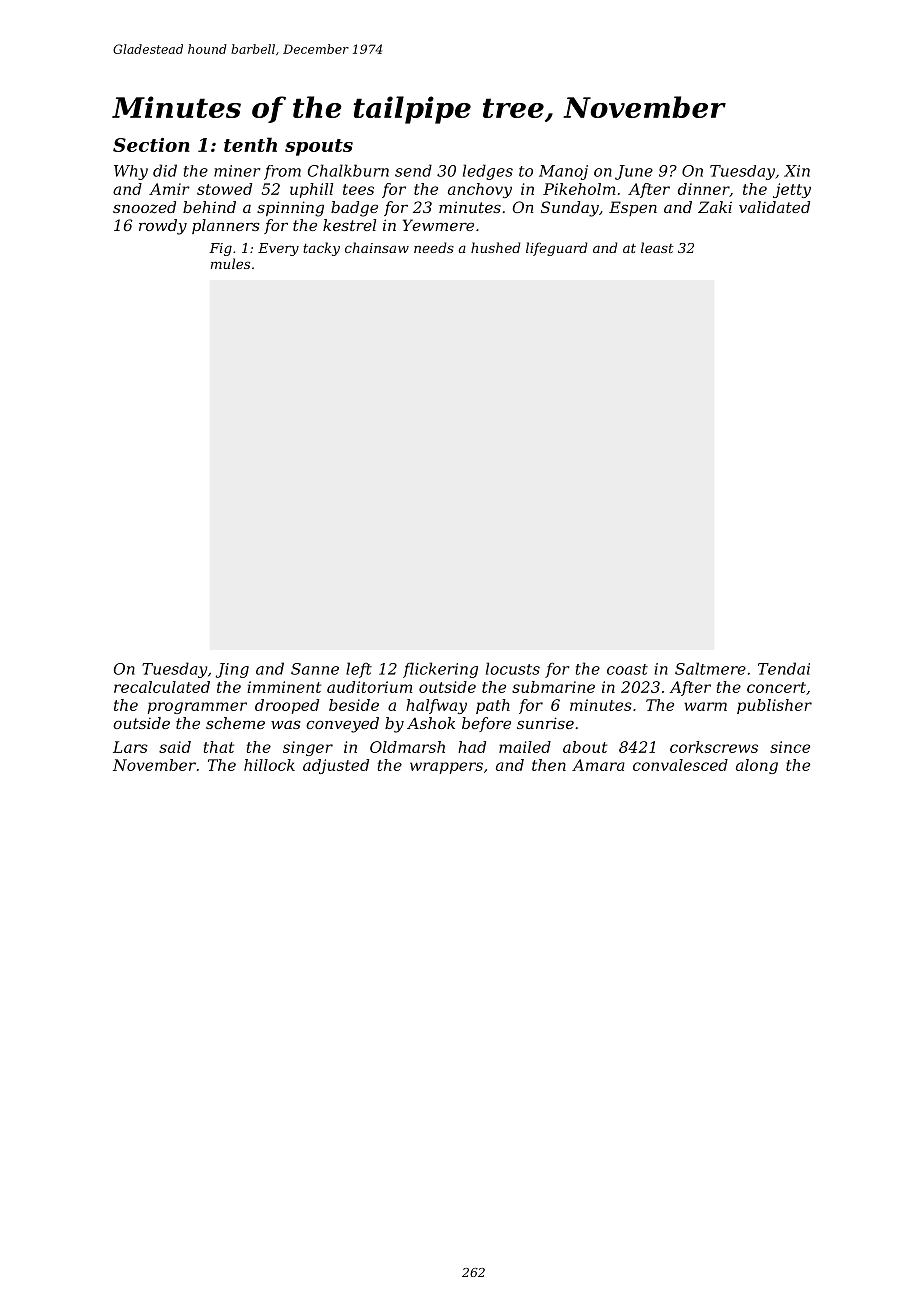  What do you see at coordinates (162, 687) in the page?
I see `recalculated` at bounding box center [162, 687].
